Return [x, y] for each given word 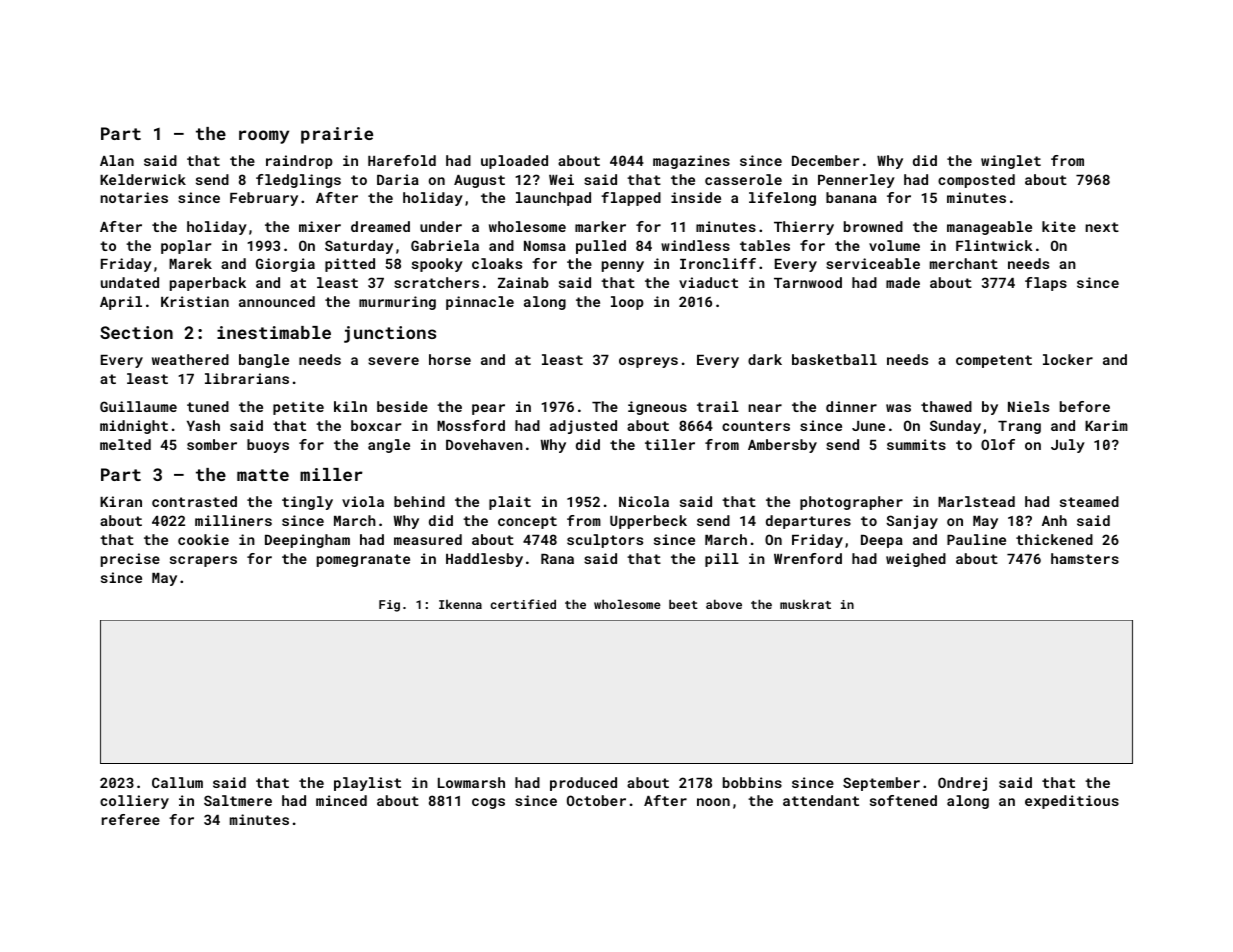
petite [298, 408]
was [898, 408]
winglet [1011, 162]
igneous [657, 408]
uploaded [514, 162]
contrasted [194, 501]
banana [851, 197]
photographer [851, 503]
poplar [186, 247]
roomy [264, 137]
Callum [177, 782]
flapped [631, 199]
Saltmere [238, 800]
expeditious [1072, 802]
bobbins [752, 782]
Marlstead [976, 501]
